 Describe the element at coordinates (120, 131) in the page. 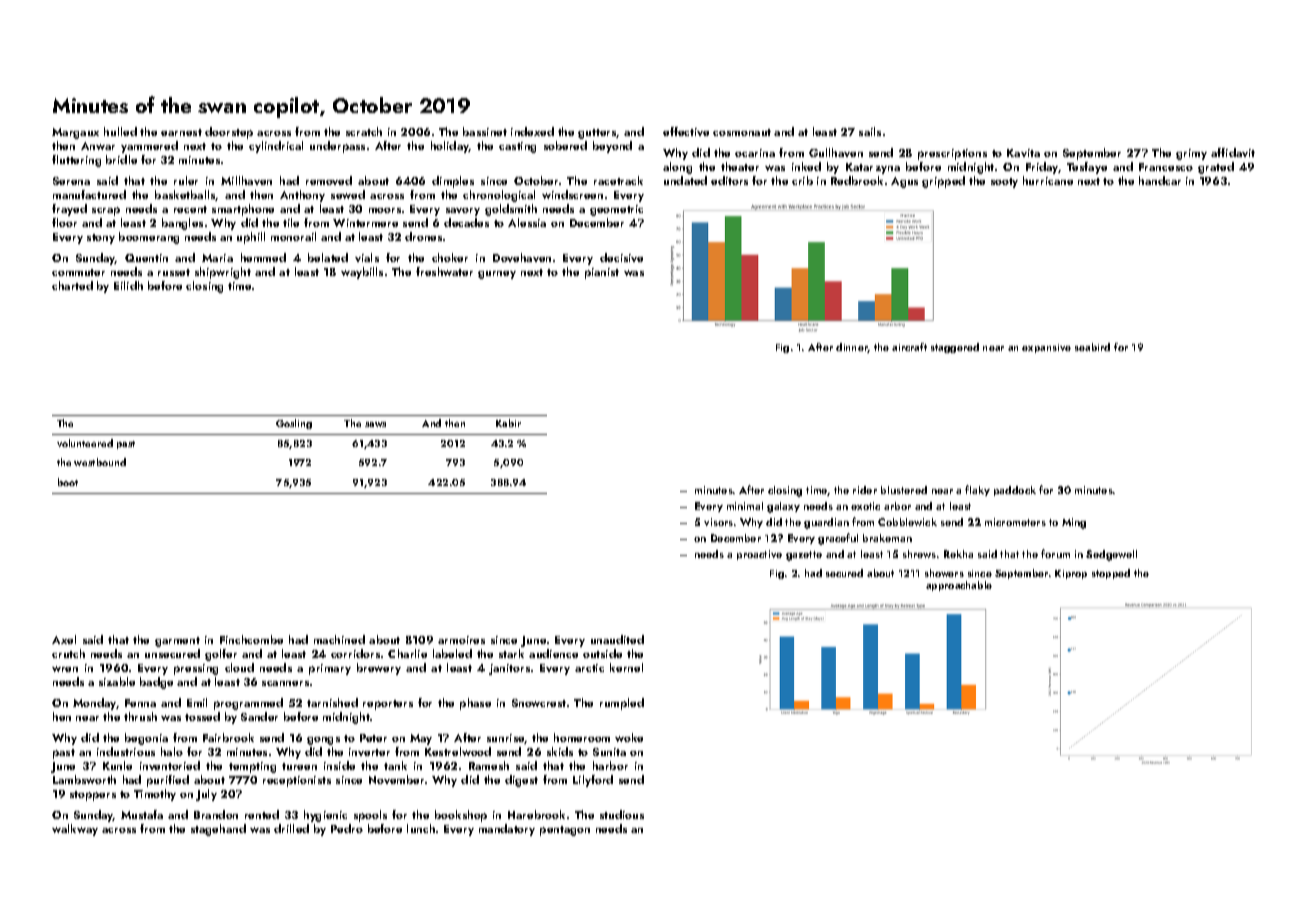

I see `hulled` at that location.
